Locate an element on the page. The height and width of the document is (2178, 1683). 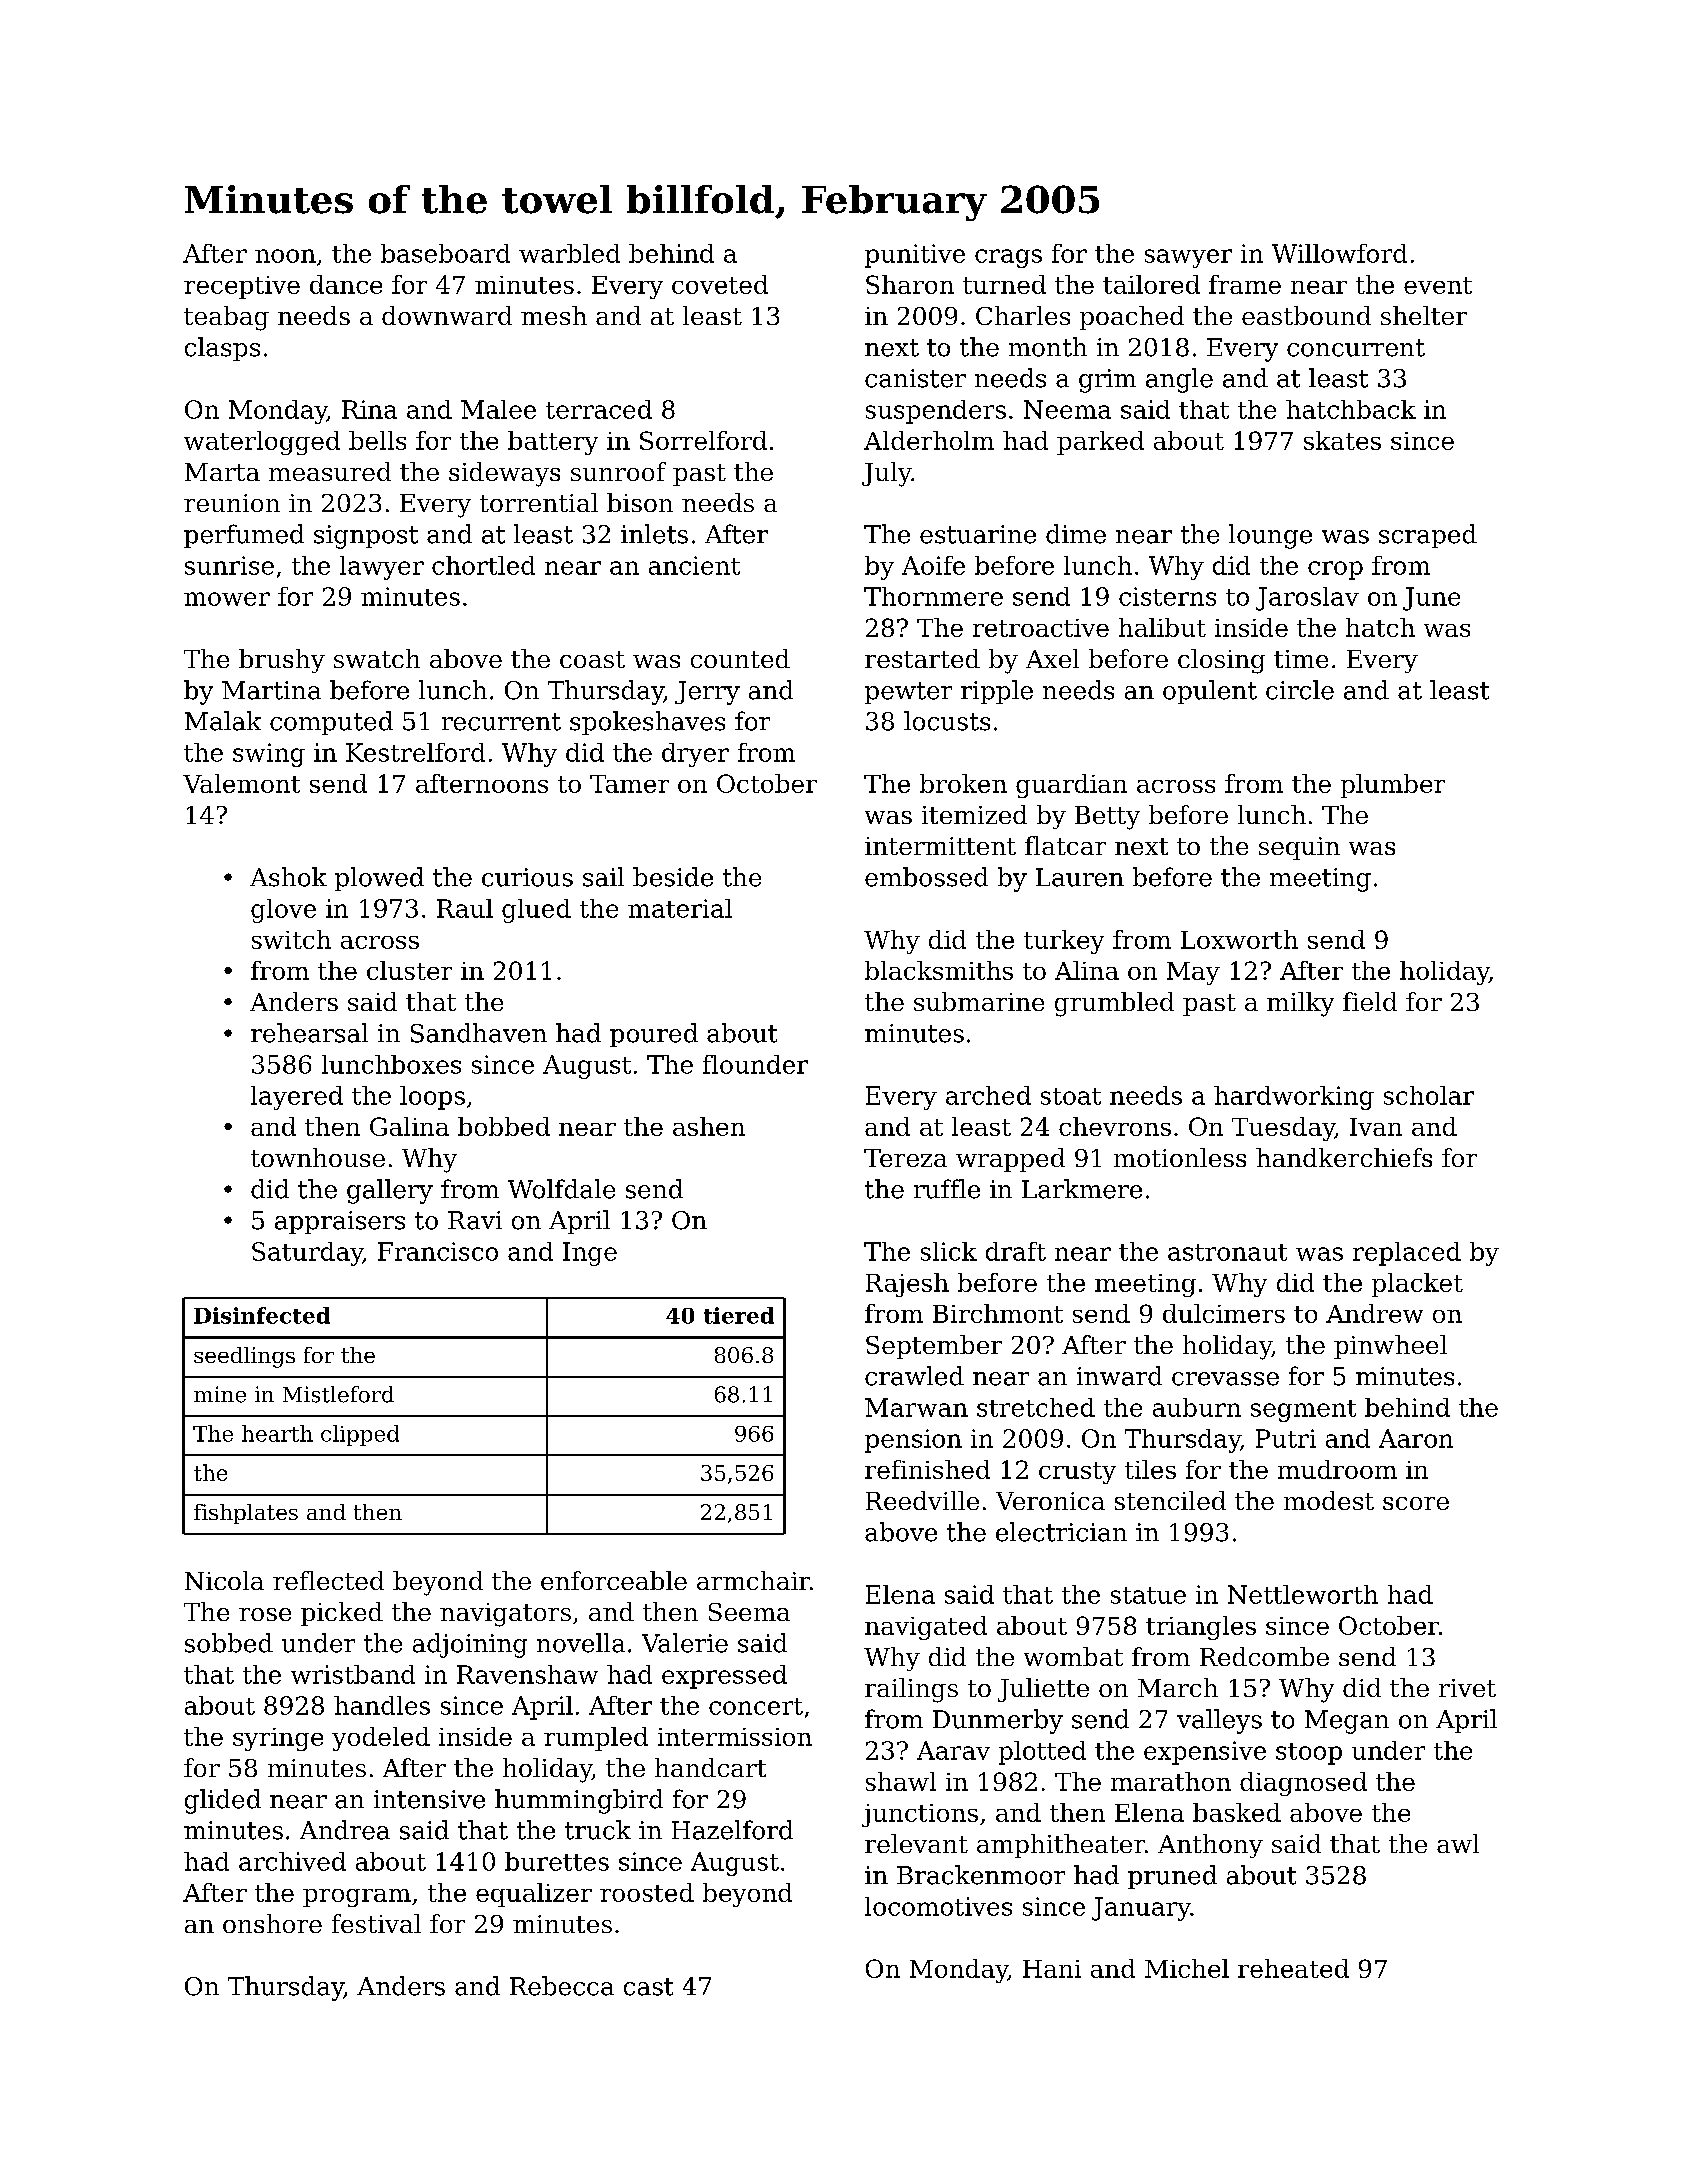
skates is located at coordinates (1342, 440).
